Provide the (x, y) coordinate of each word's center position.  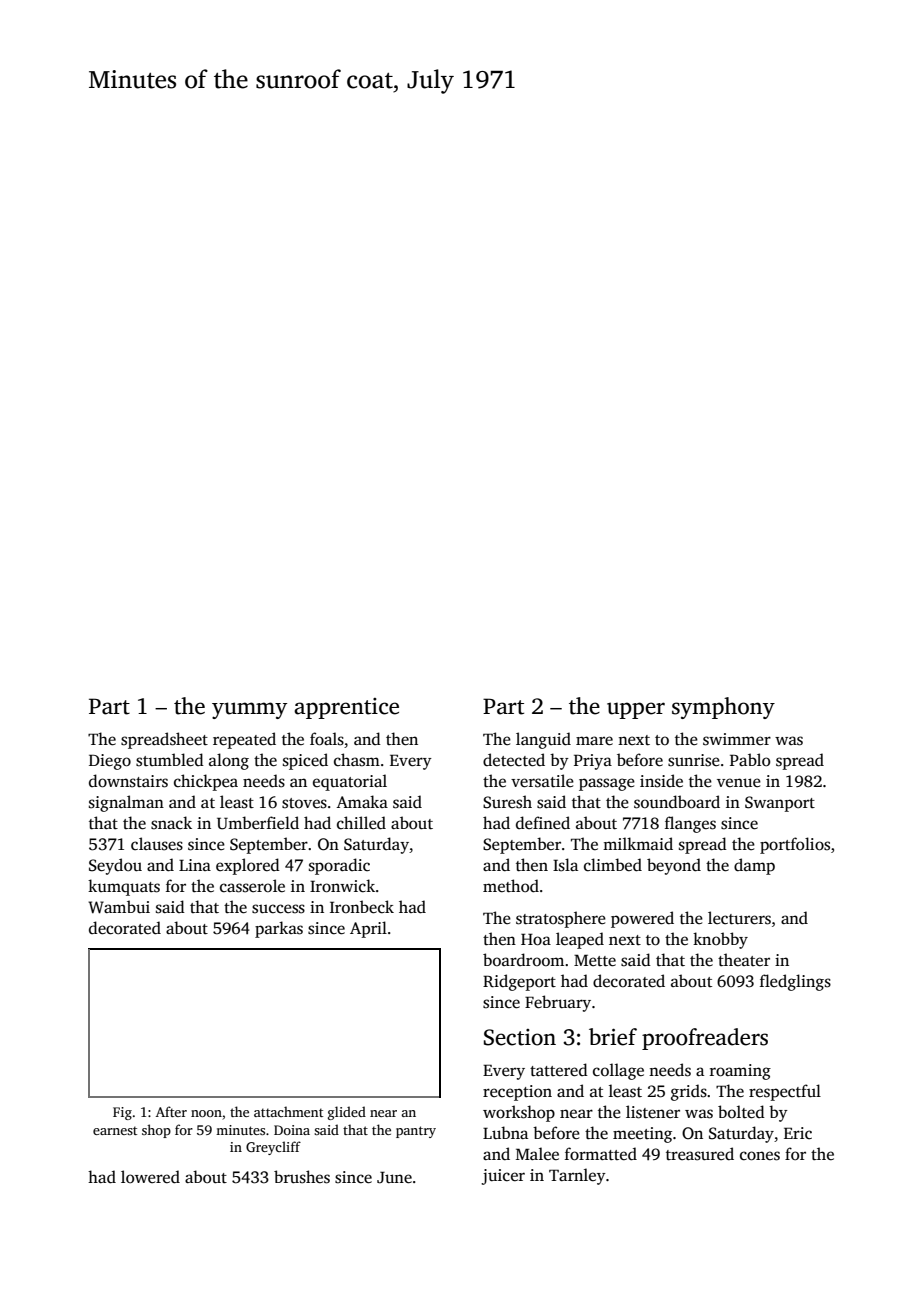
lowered (150, 1177)
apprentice (346, 708)
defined (543, 822)
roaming (740, 1072)
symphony (723, 708)
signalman (126, 803)
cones (760, 1156)
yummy (249, 710)
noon (206, 1113)
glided (347, 1113)
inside (661, 781)
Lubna (505, 1132)
